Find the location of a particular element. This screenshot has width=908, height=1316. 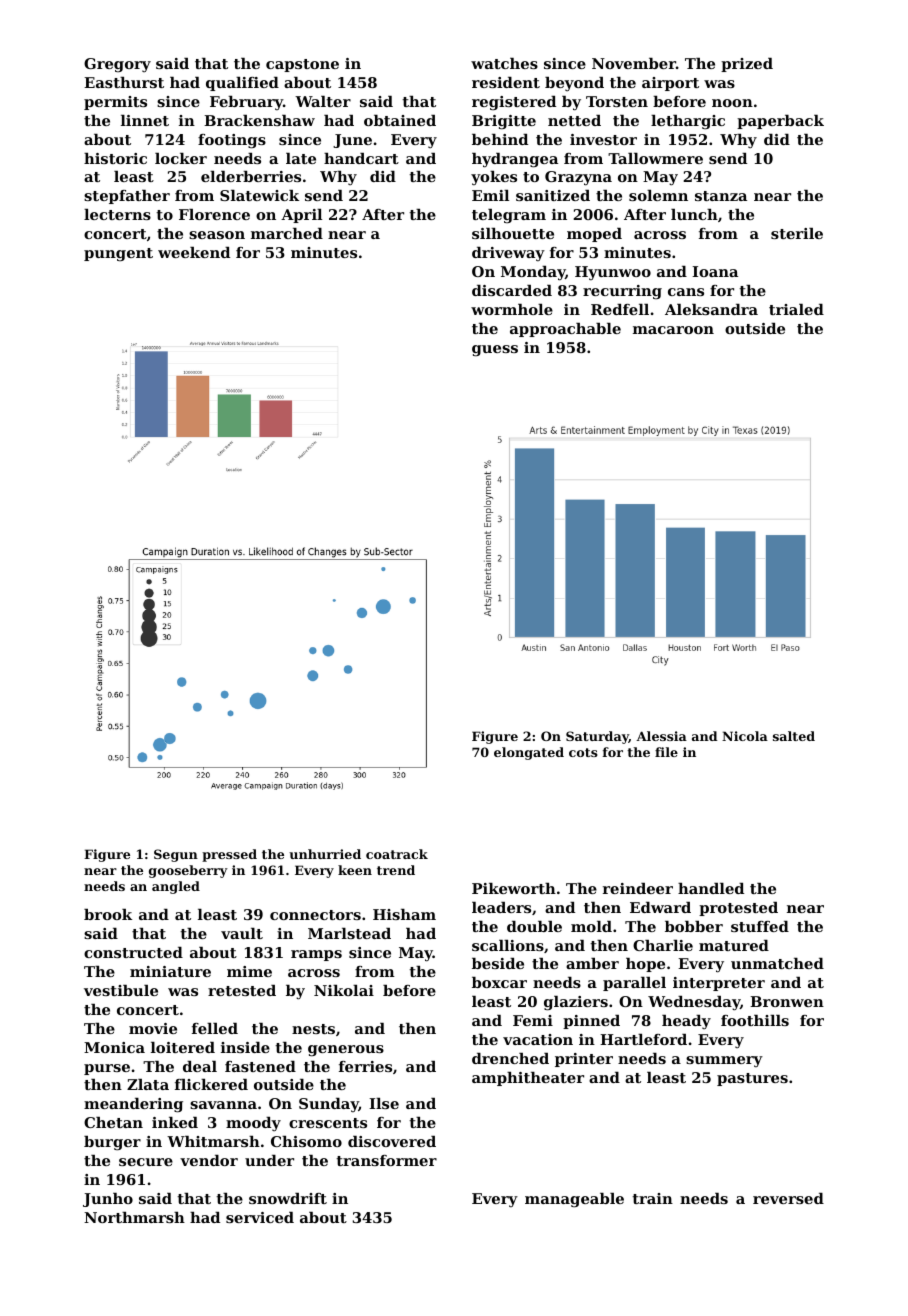

meandering is located at coordinates (133, 1105).
